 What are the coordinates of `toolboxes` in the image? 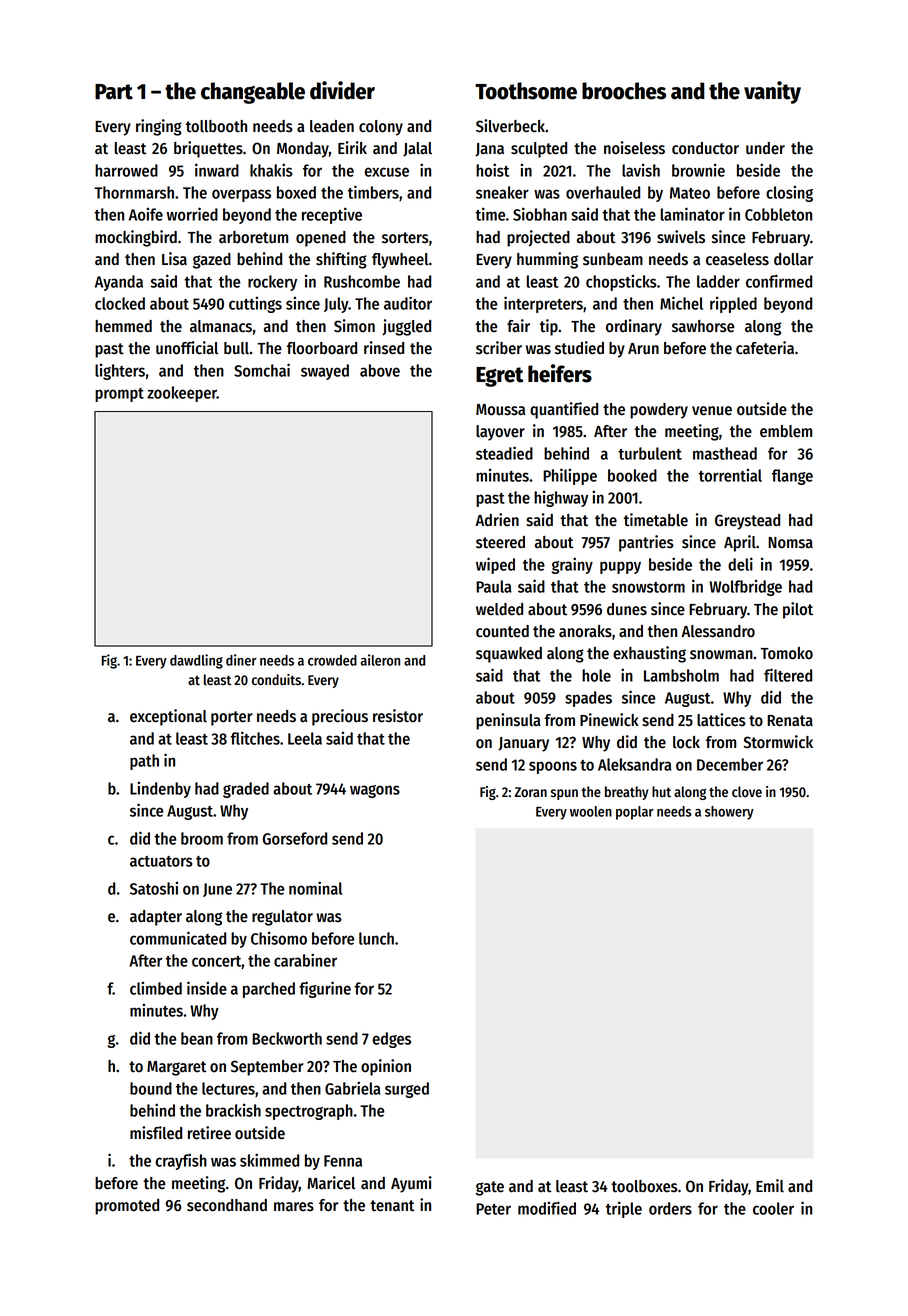 It's located at (644, 1186).
